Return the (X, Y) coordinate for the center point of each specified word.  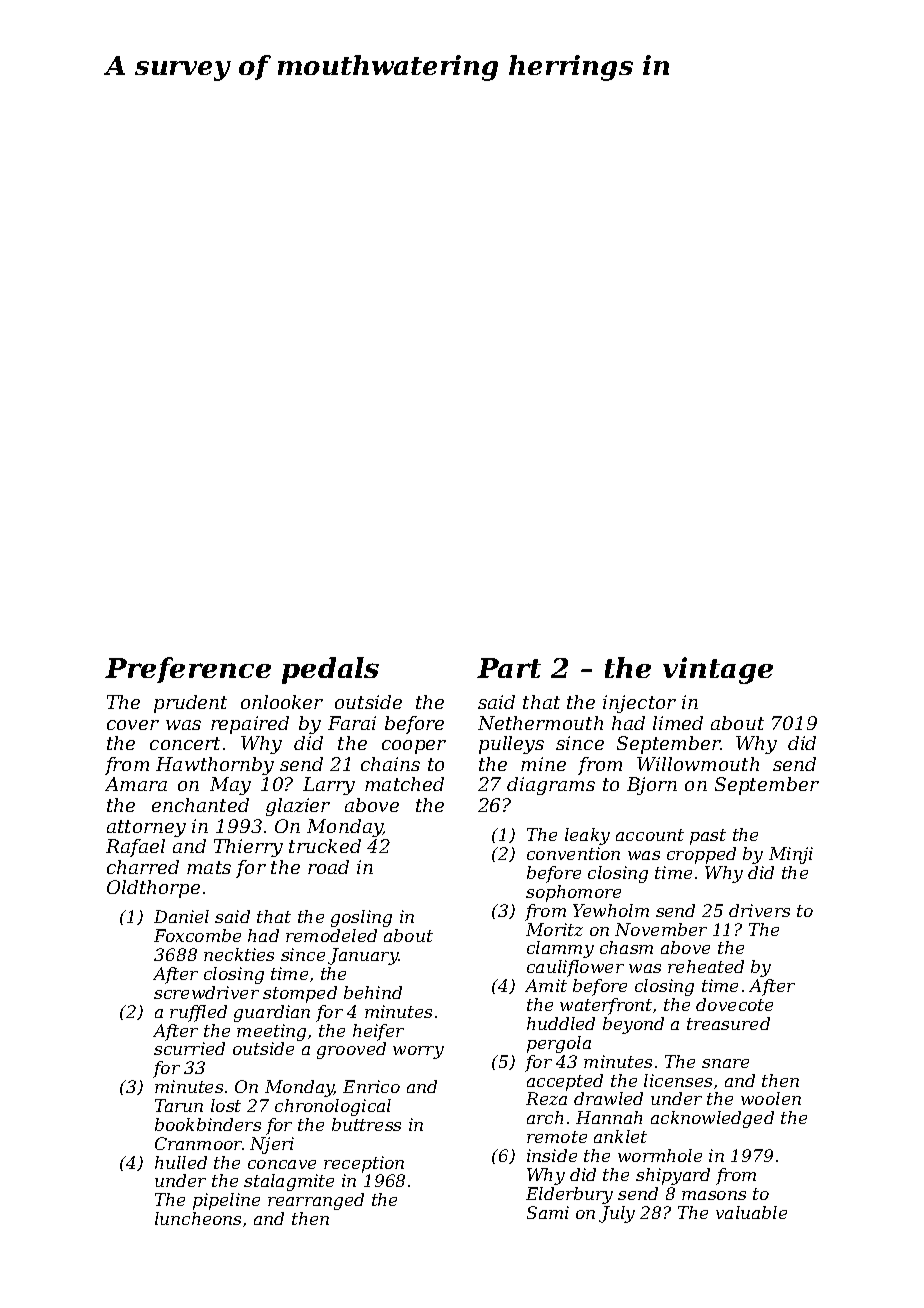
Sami (548, 1212)
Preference (188, 670)
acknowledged (712, 1119)
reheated (706, 966)
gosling (361, 918)
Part (509, 668)
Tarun (179, 1105)
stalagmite (289, 1182)
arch (545, 1117)
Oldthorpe (153, 889)
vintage (718, 670)
